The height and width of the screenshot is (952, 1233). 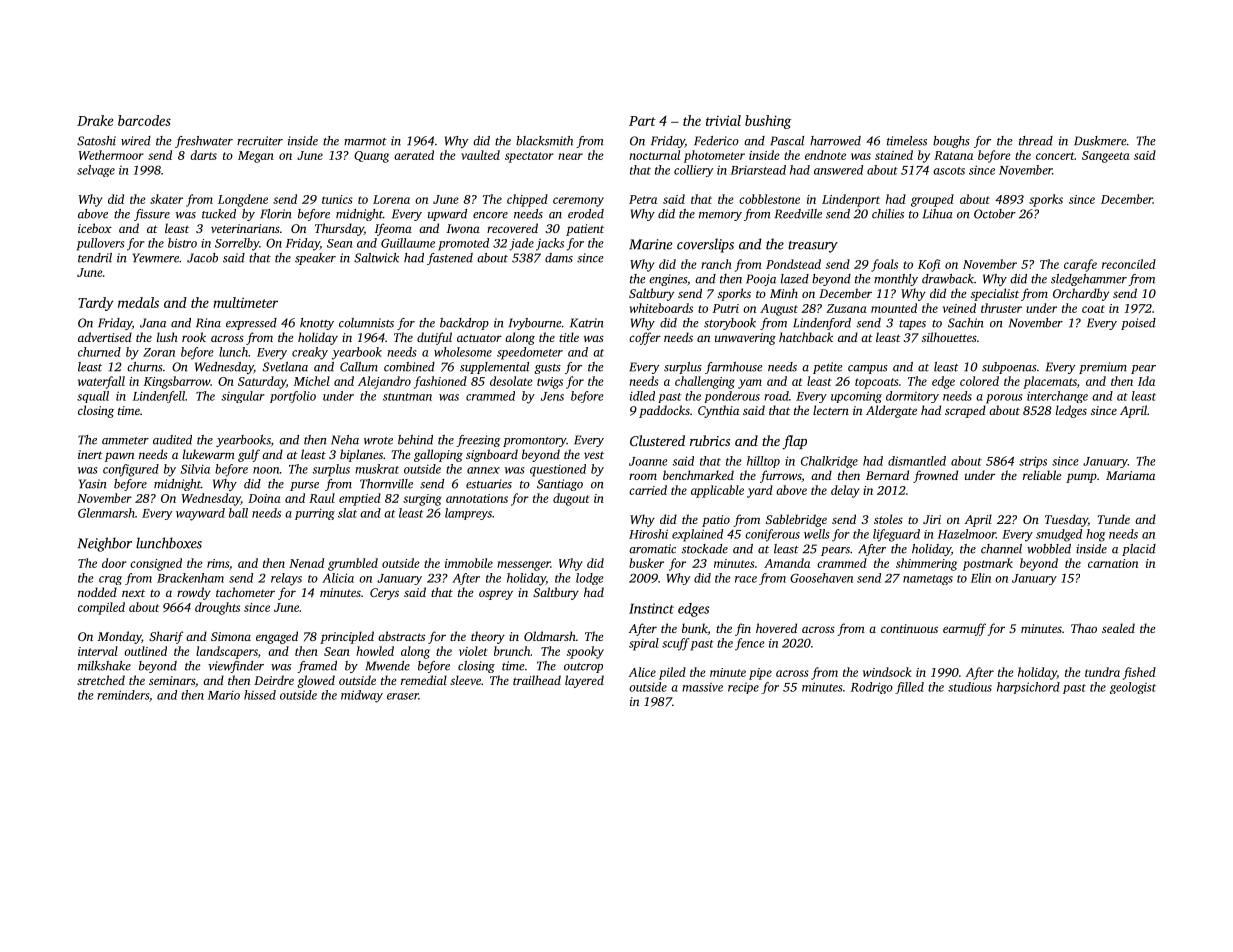 What do you see at coordinates (868, 369) in the screenshot?
I see `campus` at bounding box center [868, 369].
